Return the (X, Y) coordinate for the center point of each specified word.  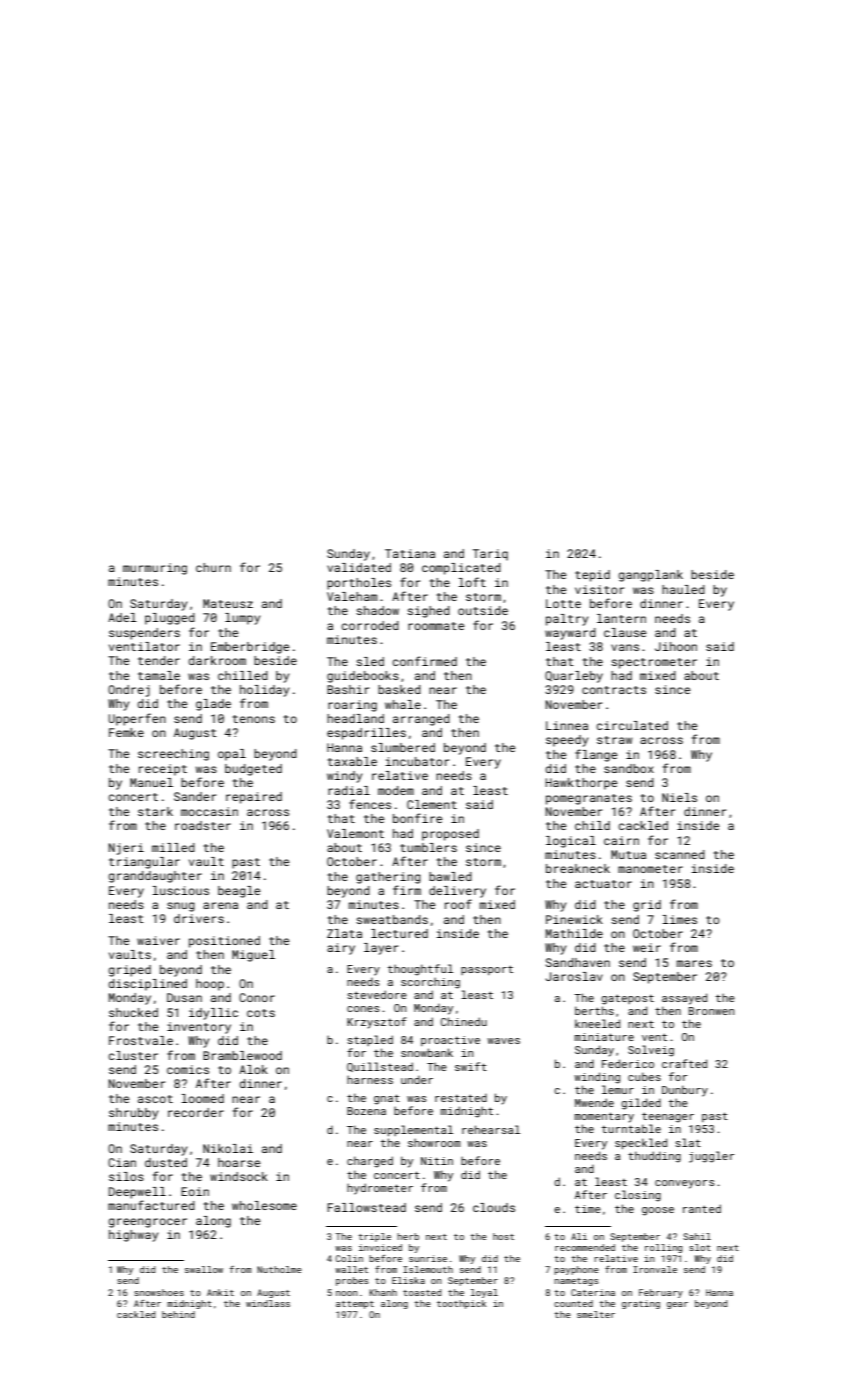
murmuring (155, 569)
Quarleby (574, 677)
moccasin (209, 811)
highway (133, 1236)
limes (680, 919)
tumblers (428, 847)
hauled (683, 589)
